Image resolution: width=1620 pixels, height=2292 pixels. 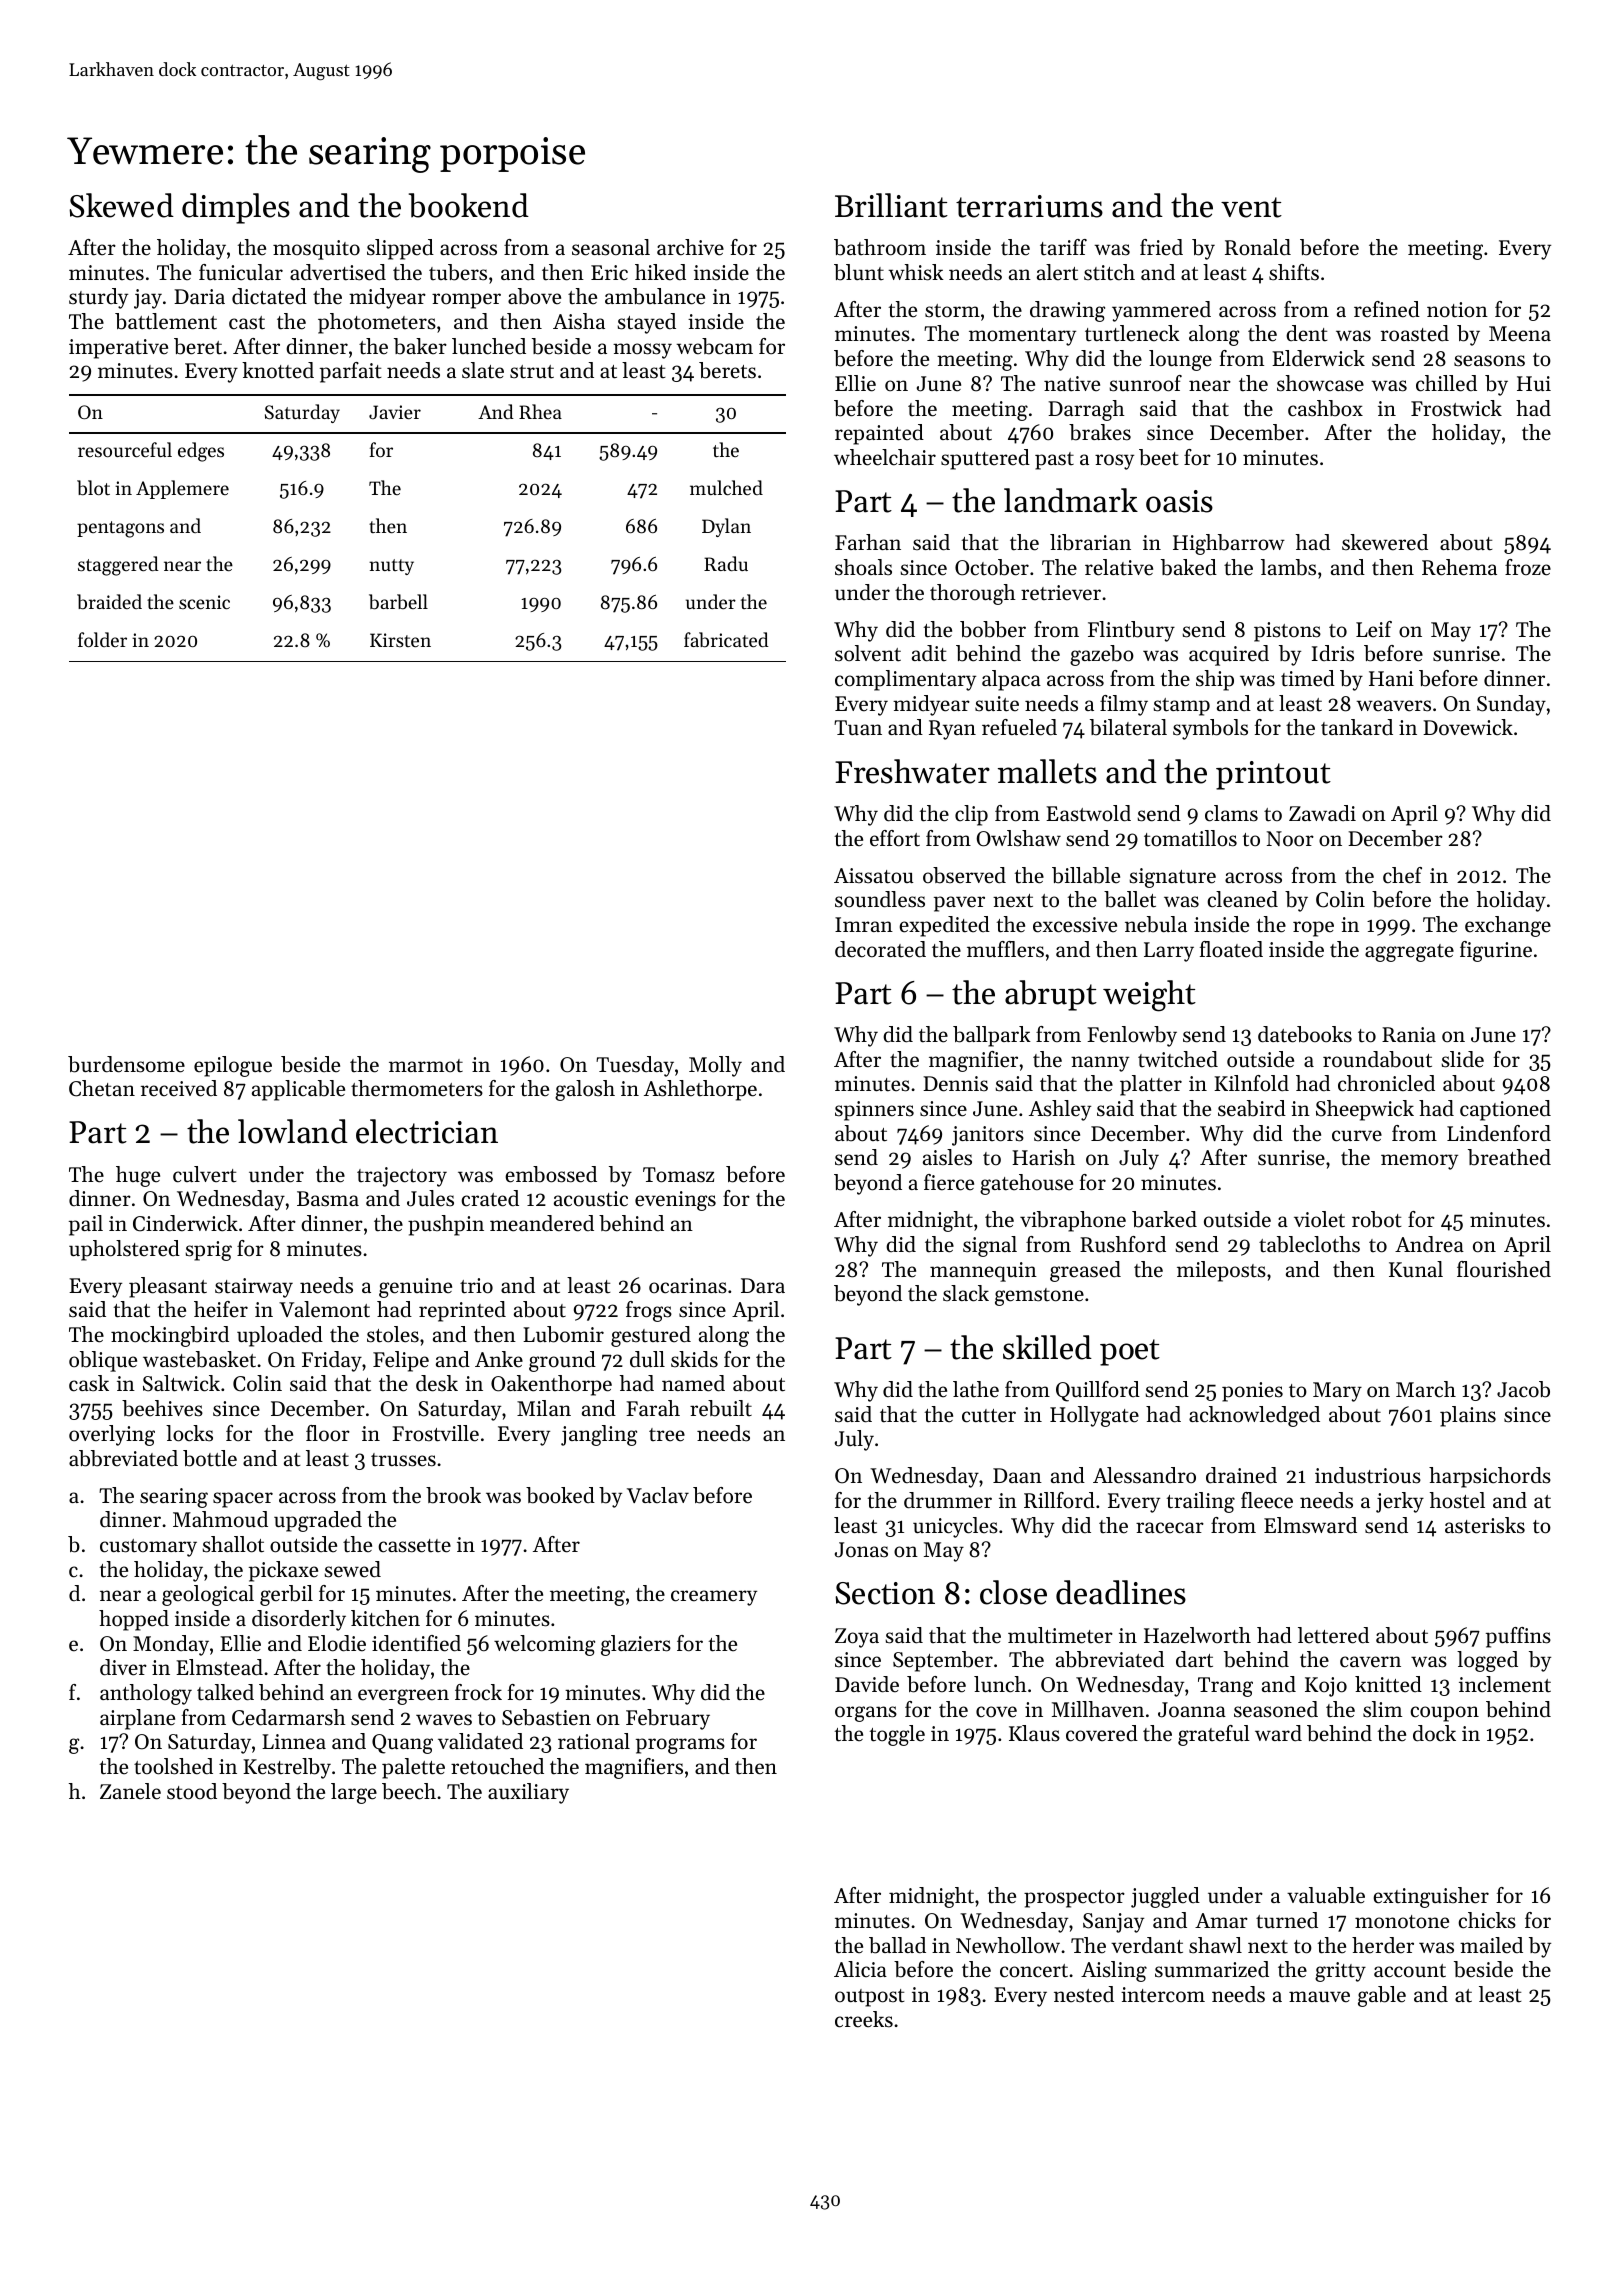 What do you see at coordinates (130, 1791) in the page?
I see `Zanele` at bounding box center [130, 1791].
